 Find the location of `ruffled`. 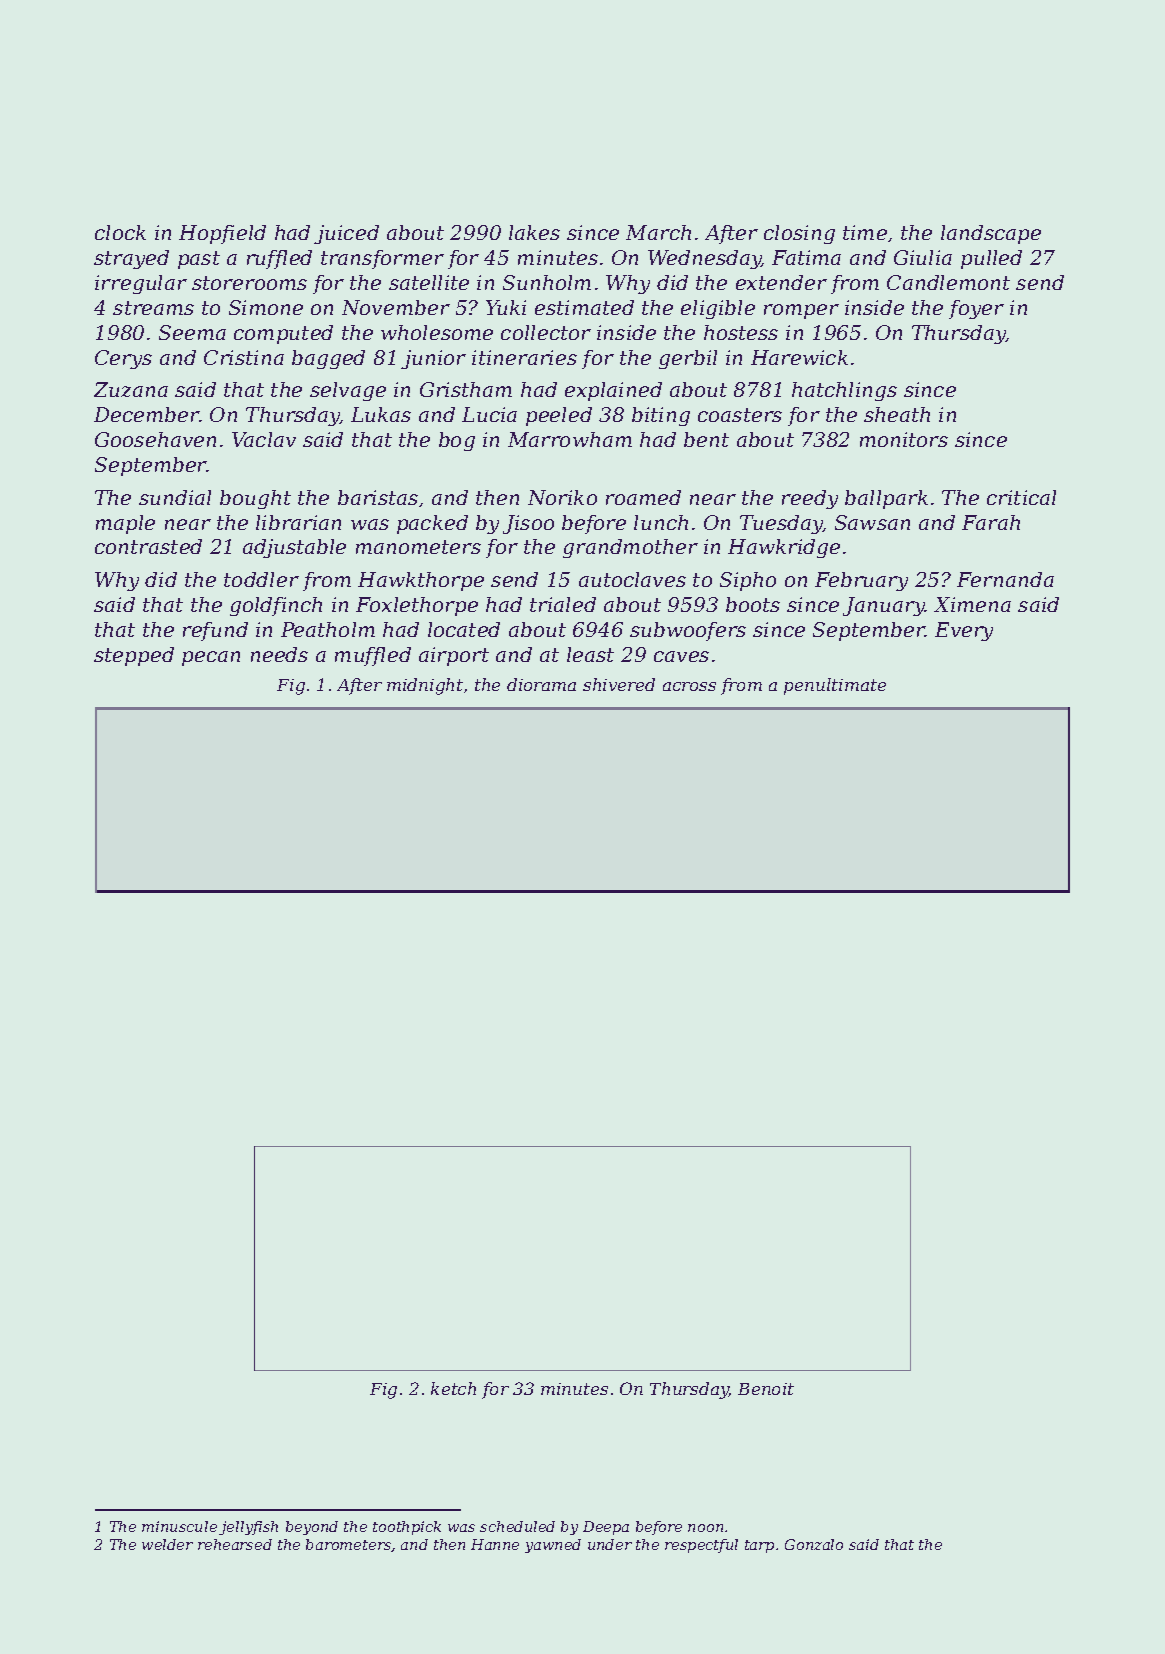

ruffled is located at coordinates (279, 259).
